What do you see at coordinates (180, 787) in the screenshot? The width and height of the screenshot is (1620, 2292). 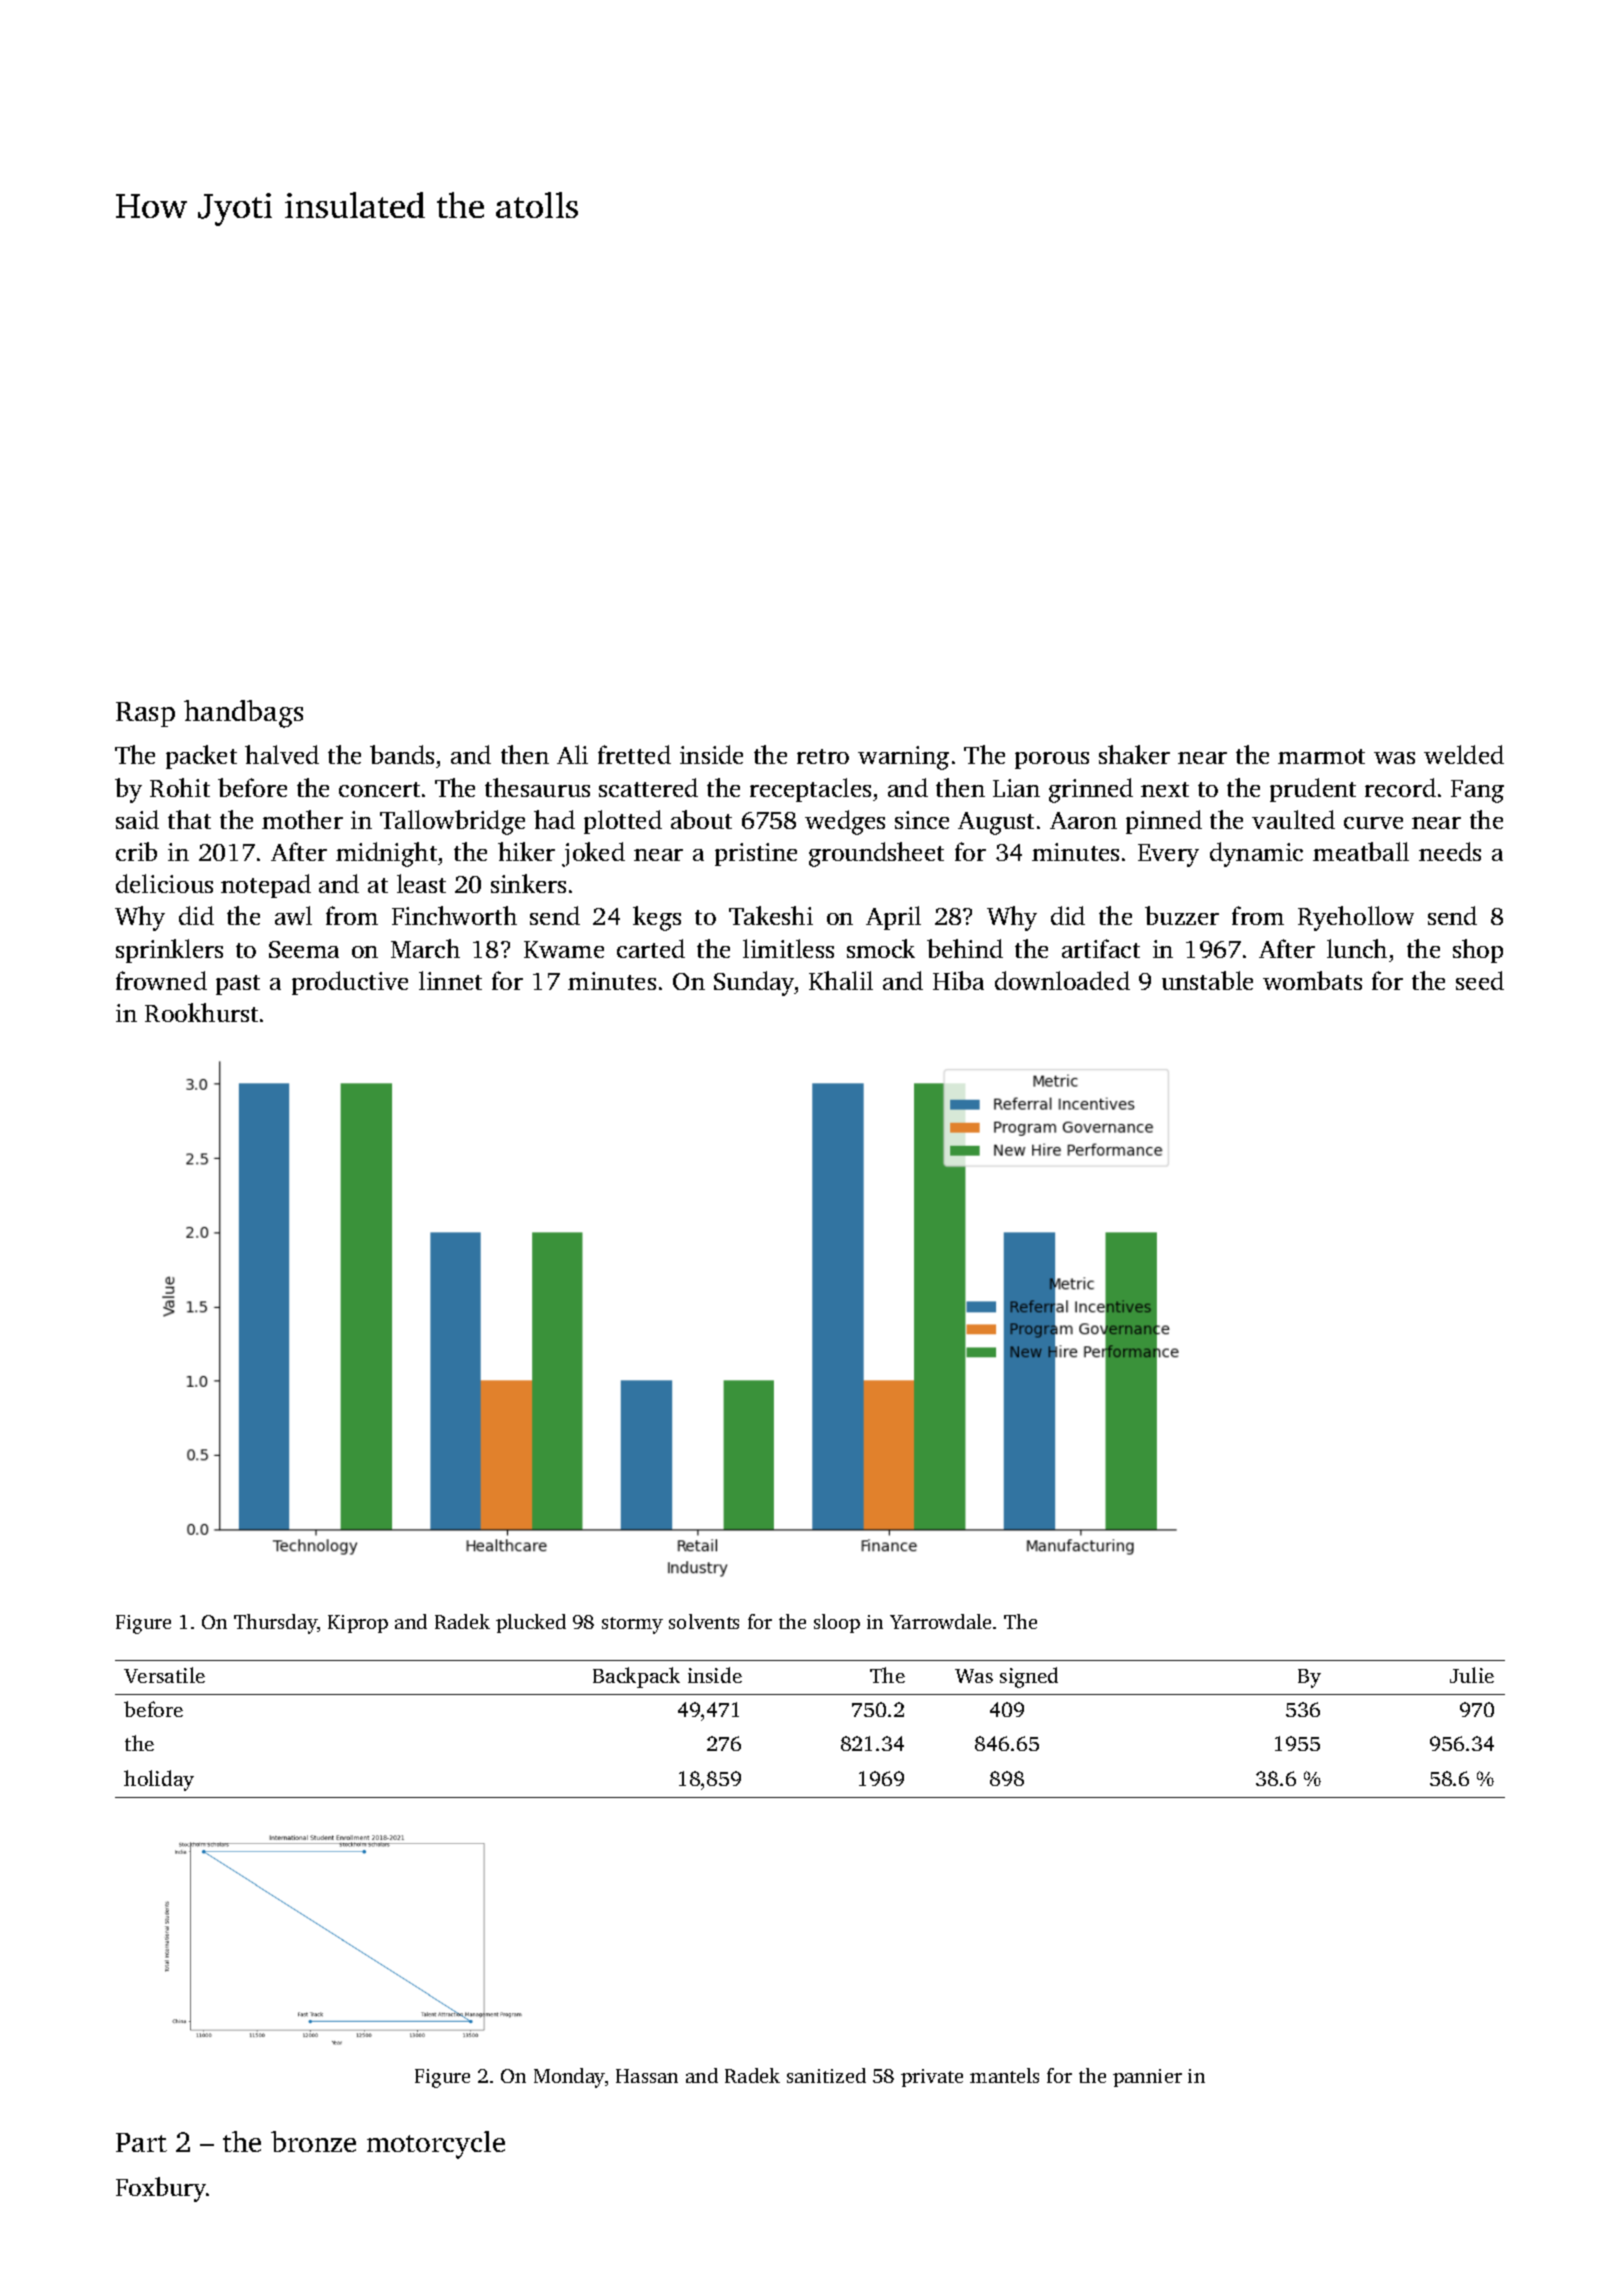 I see `Rohit` at bounding box center [180, 787].
